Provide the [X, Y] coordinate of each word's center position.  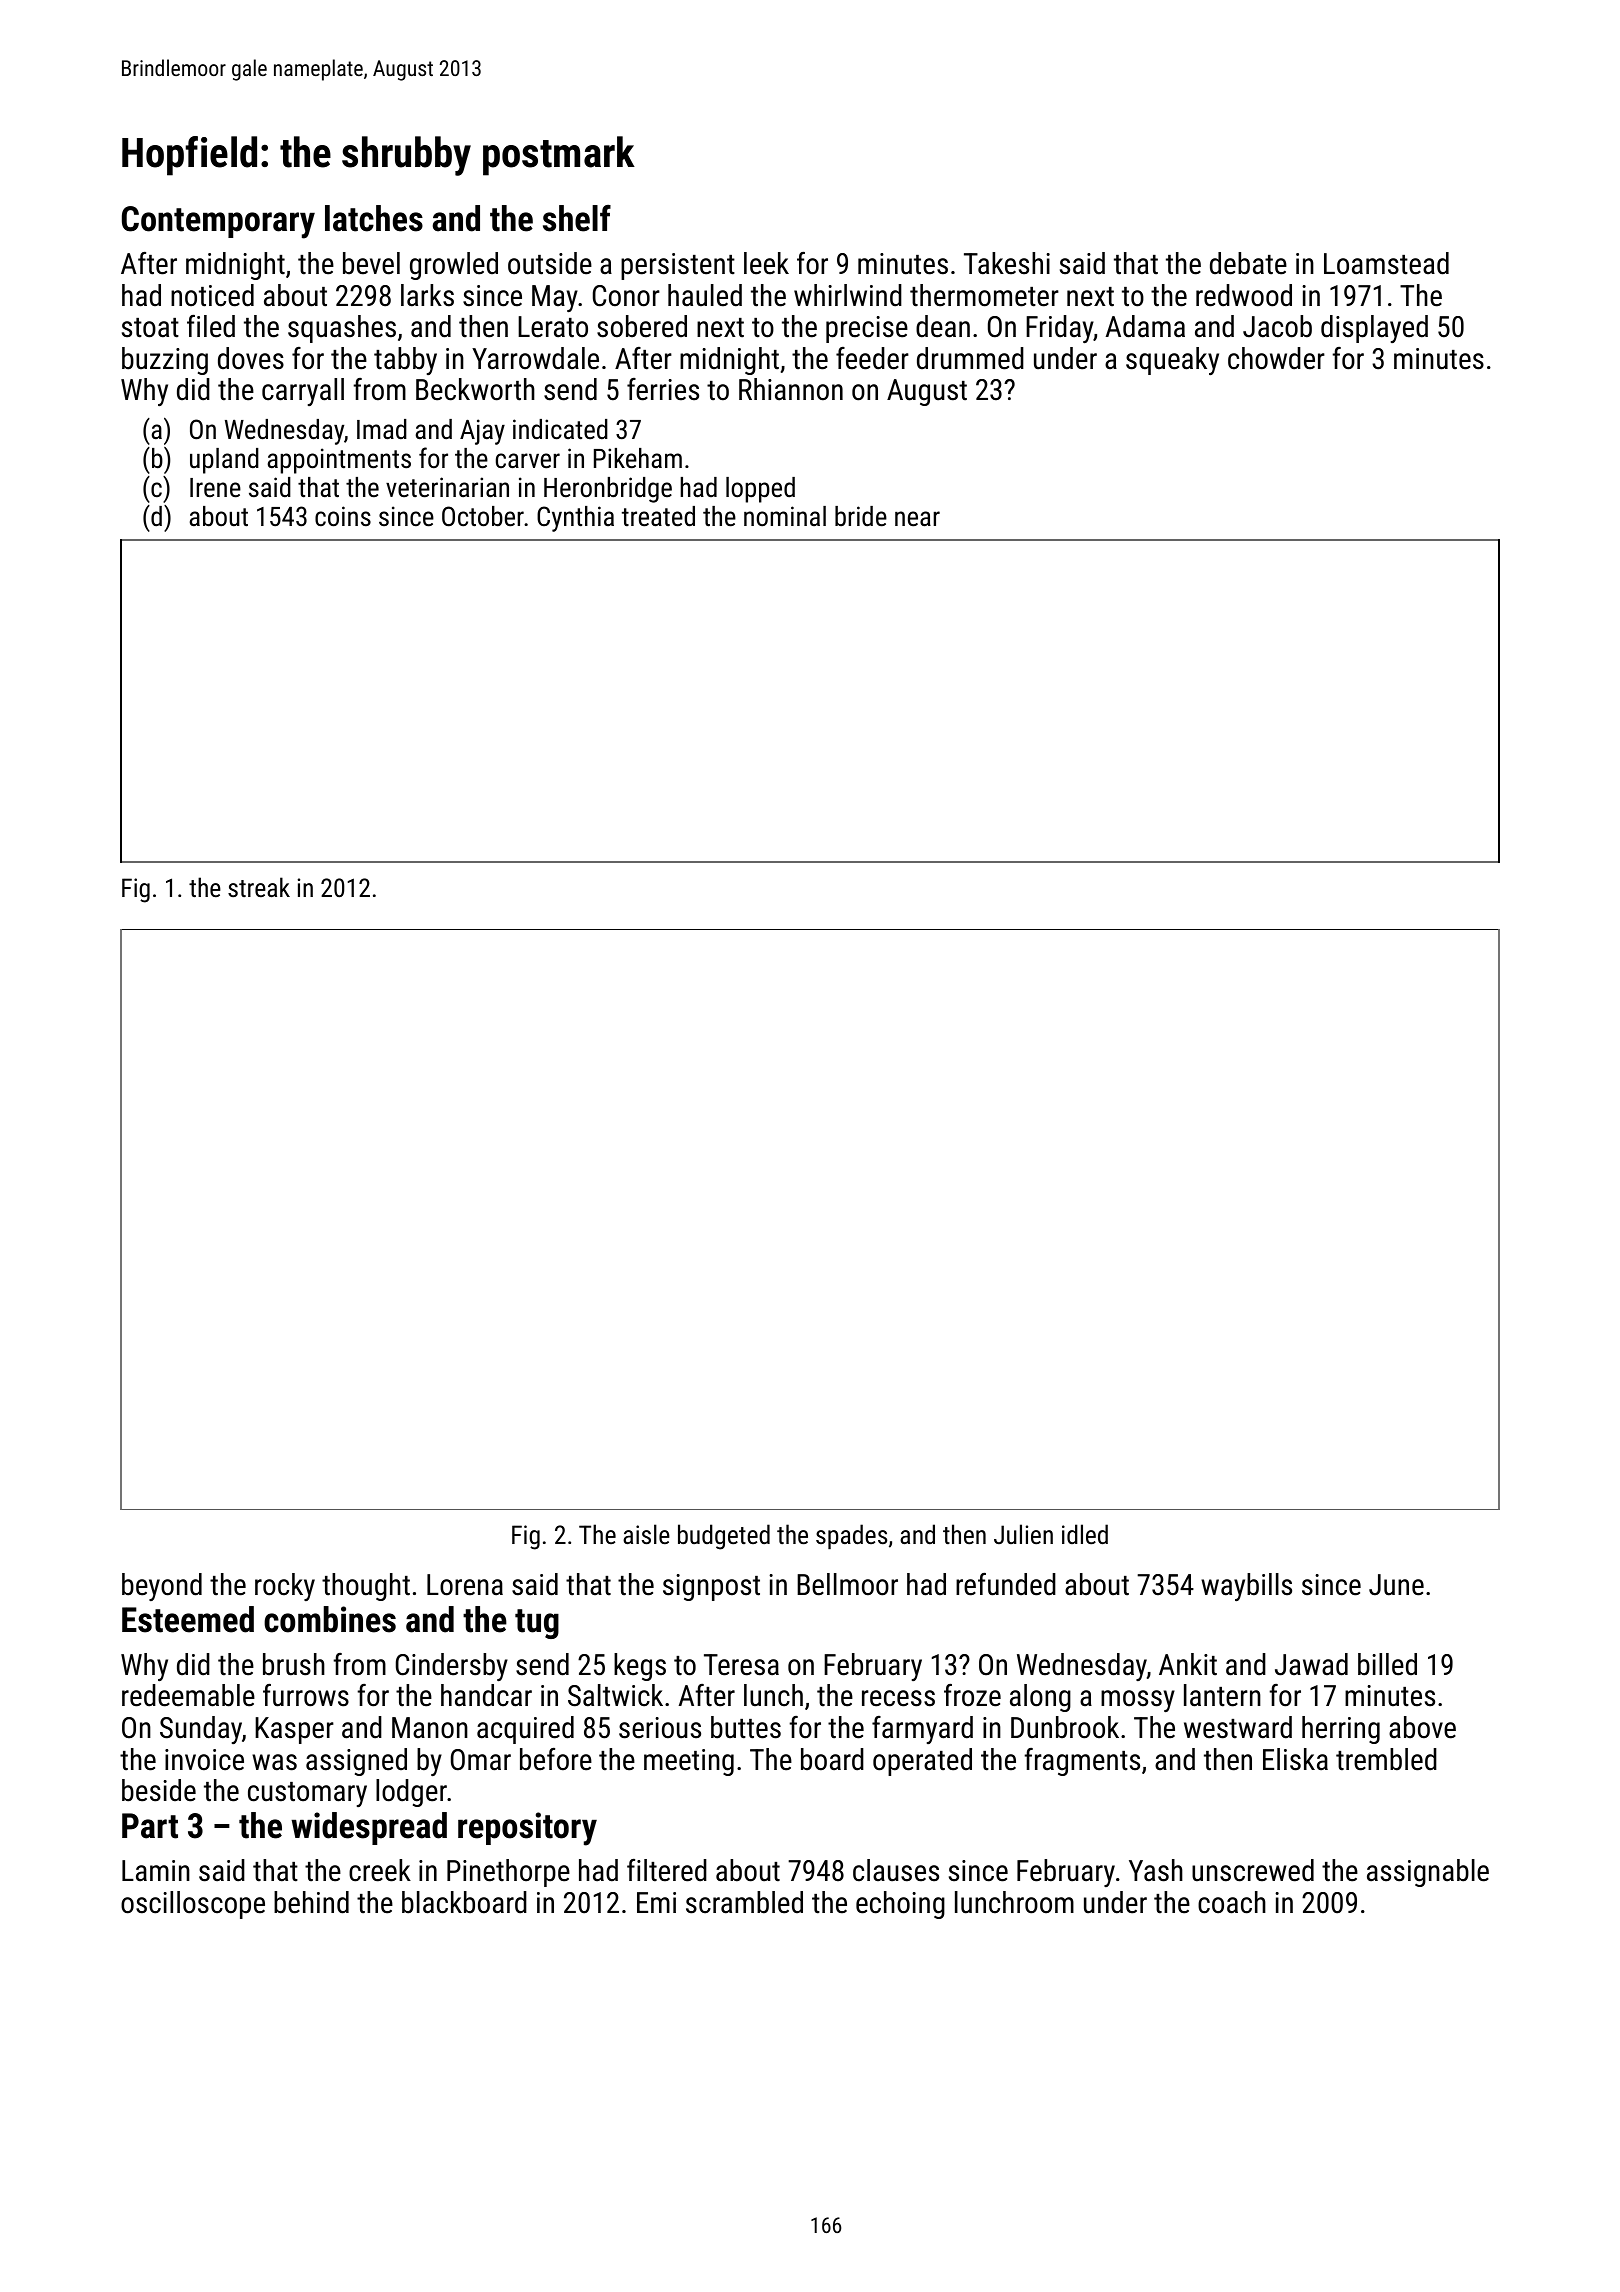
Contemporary [218, 222]
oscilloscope [193, 1905]
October [483, 516]
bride [861, 516]
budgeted [724, 1537]
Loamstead [1386, 263]
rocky [285, 1587]
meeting [689, 1762]
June [1396, 1585]
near [917, 519]
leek [766, 263]
